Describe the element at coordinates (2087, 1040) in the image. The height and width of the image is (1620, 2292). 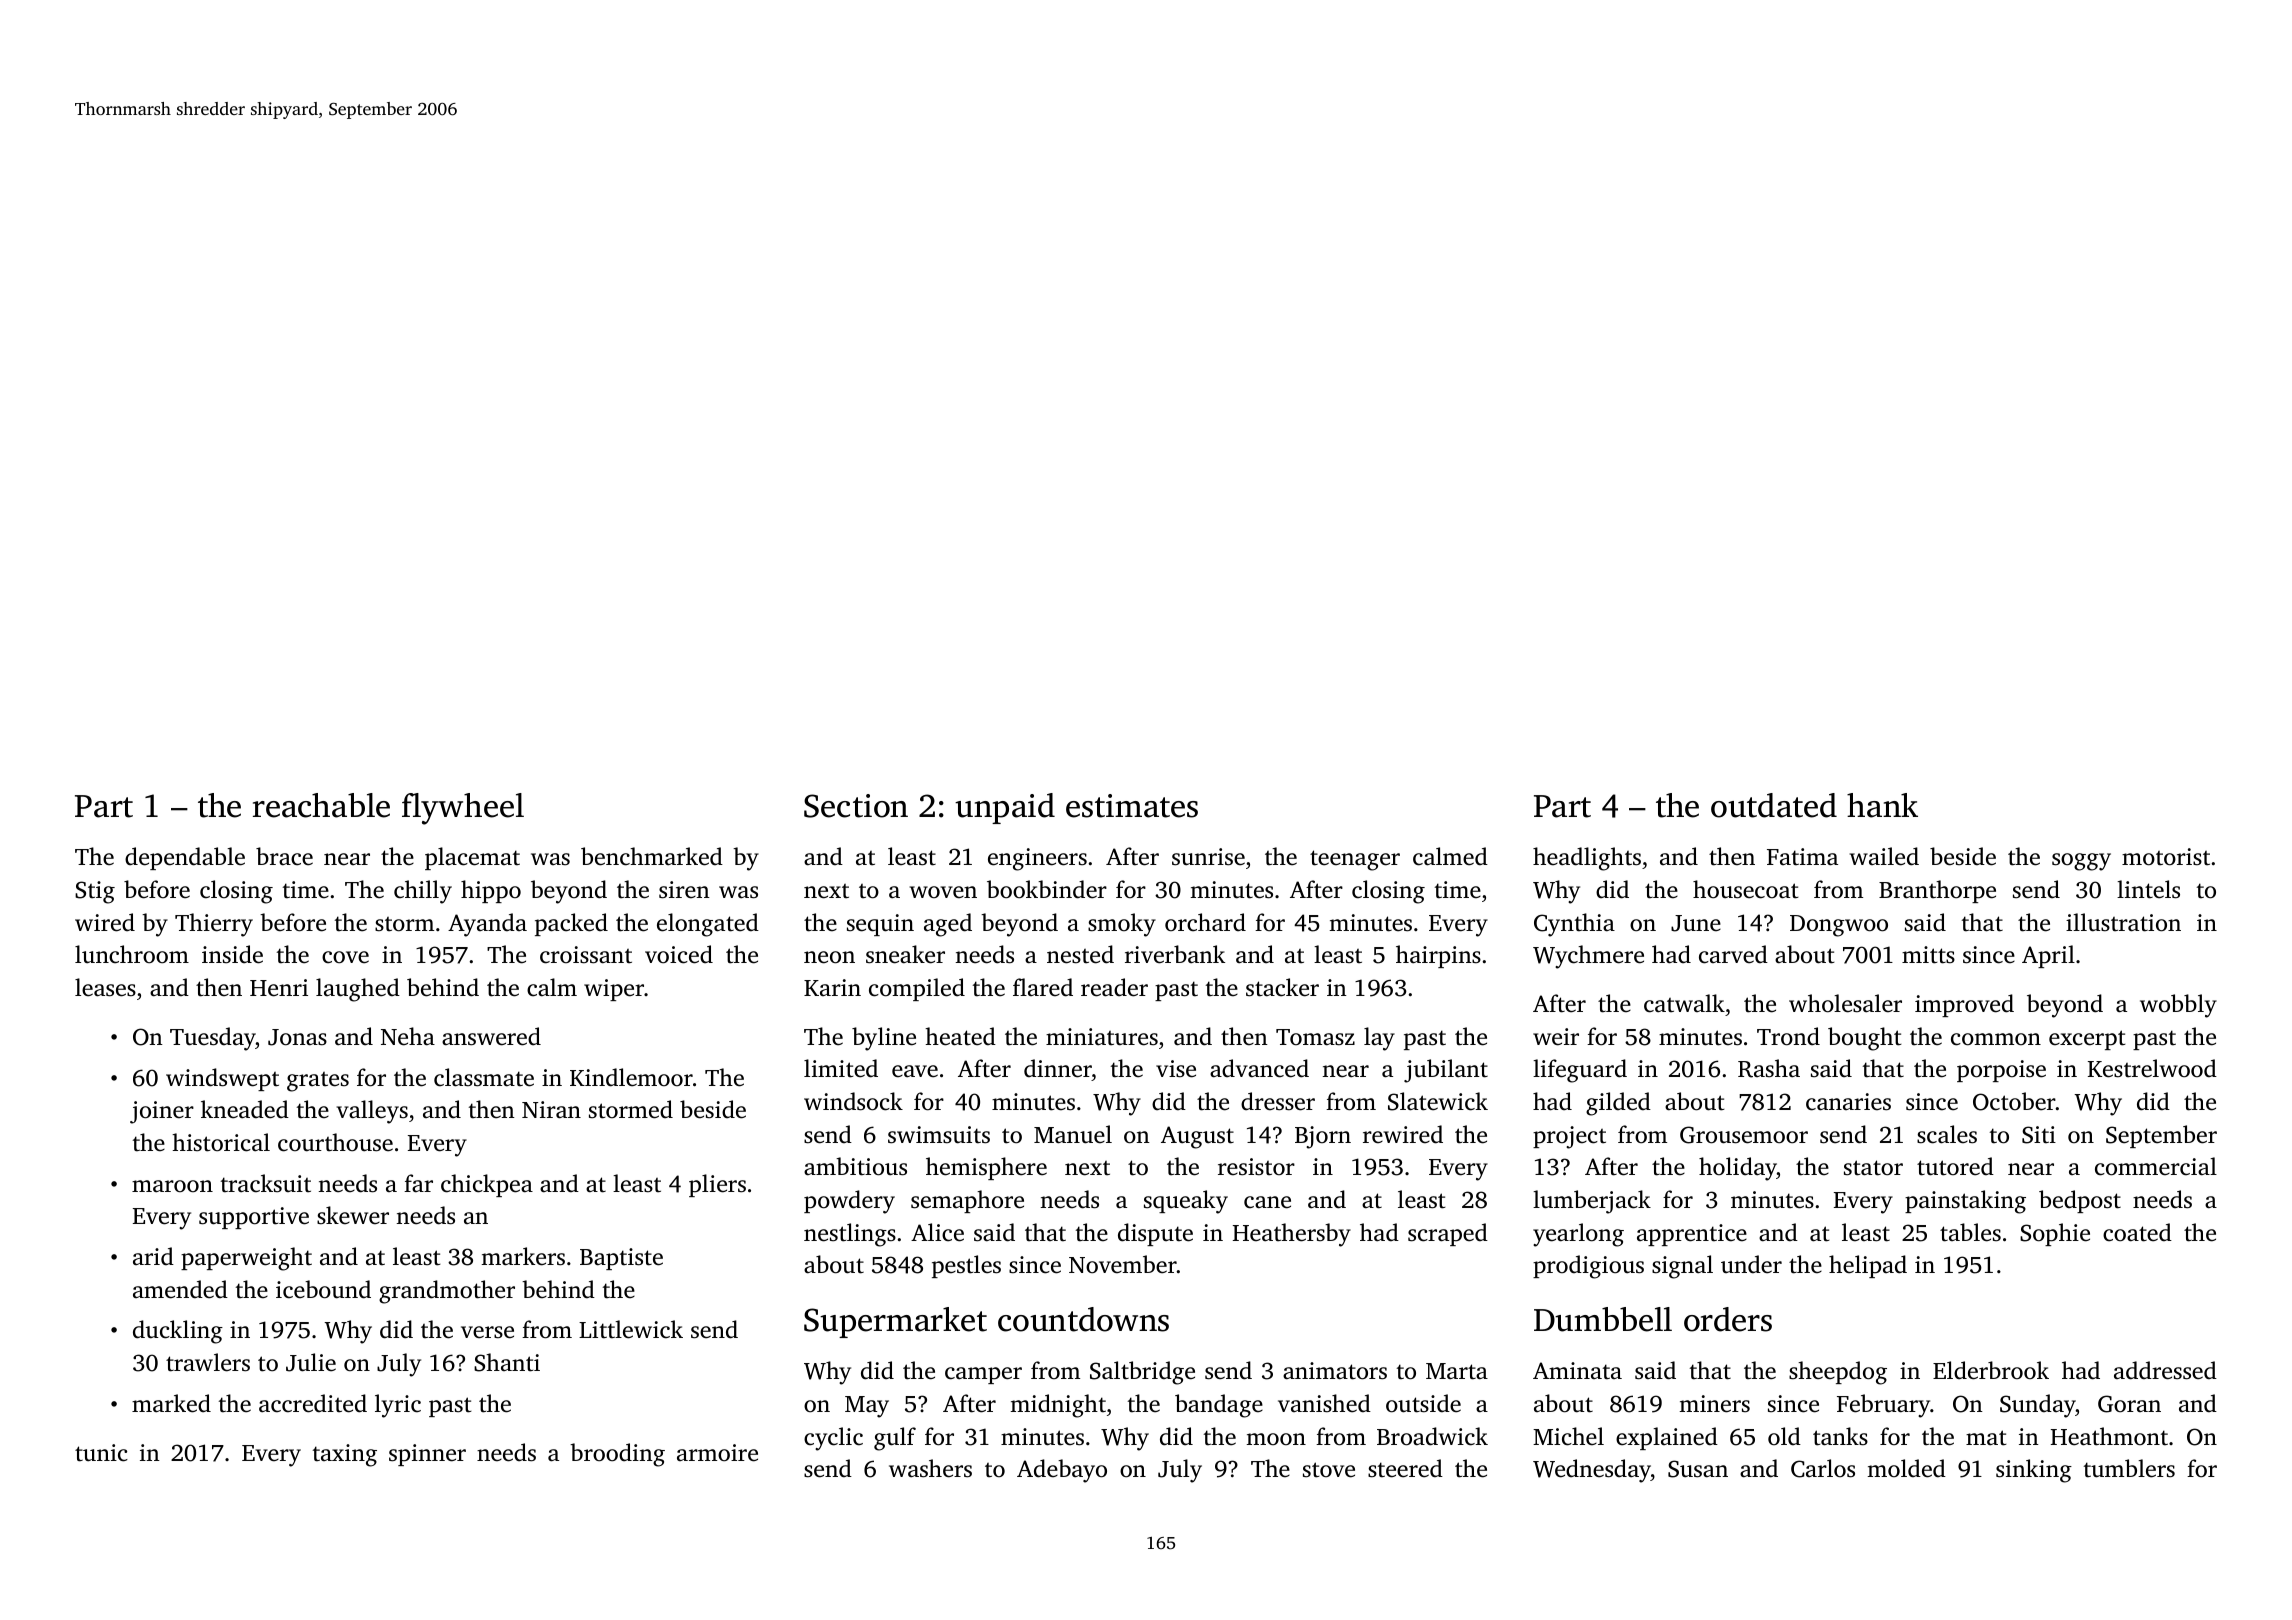
I see `excerpt` at that location.
